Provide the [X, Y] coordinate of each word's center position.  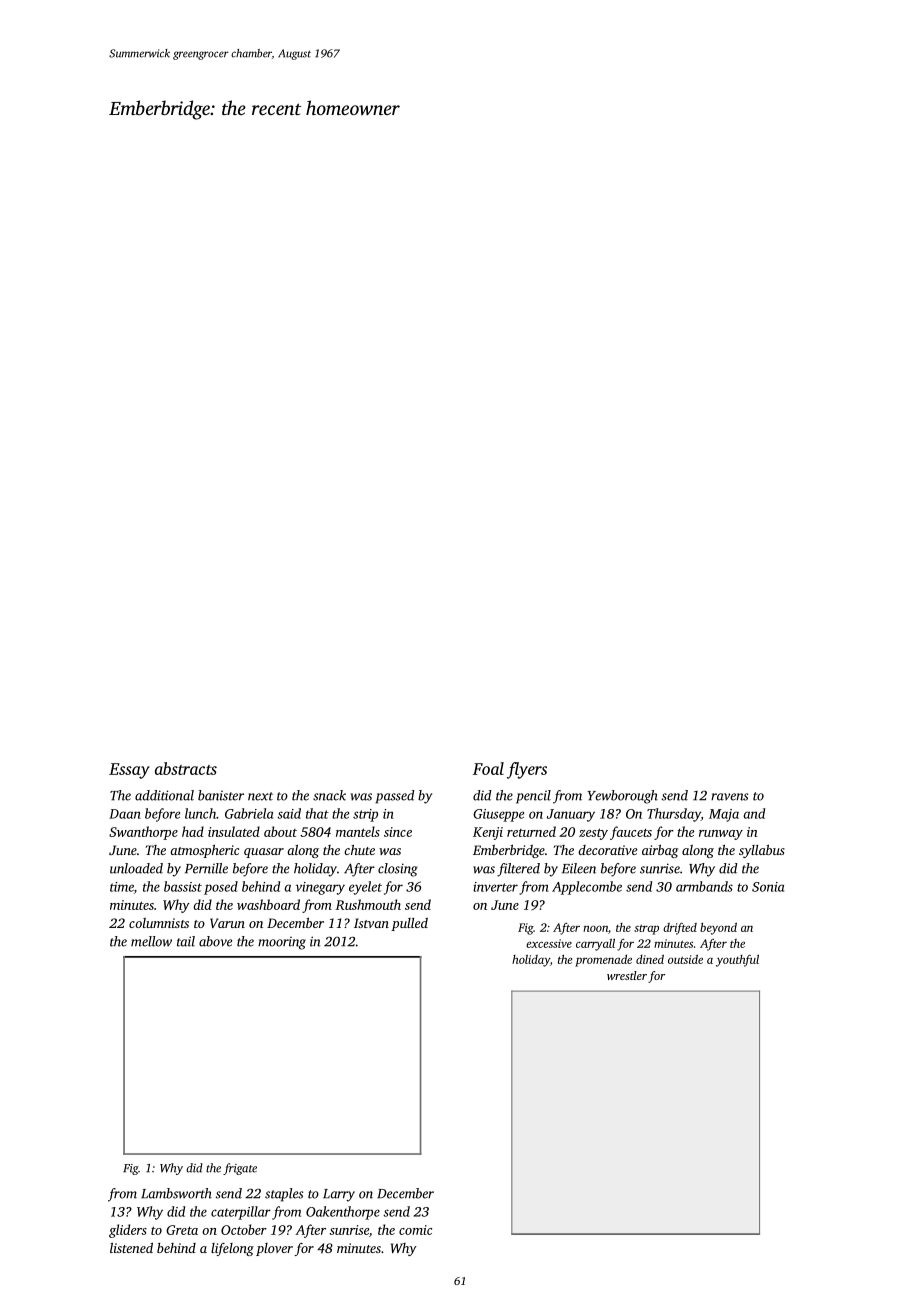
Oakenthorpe [343, 1213]
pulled [409, 924]
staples [284, 1195]
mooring [282, 943]
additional [164, 795]
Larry [339, 1195]
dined [650, 959]
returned [531, 831]
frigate [240, 1169]
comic [415, 1230]
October [244, 1229]
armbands [704, 886]
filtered [518, 870]
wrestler [627, 975]
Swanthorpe [143, 833]
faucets [631, 833]
